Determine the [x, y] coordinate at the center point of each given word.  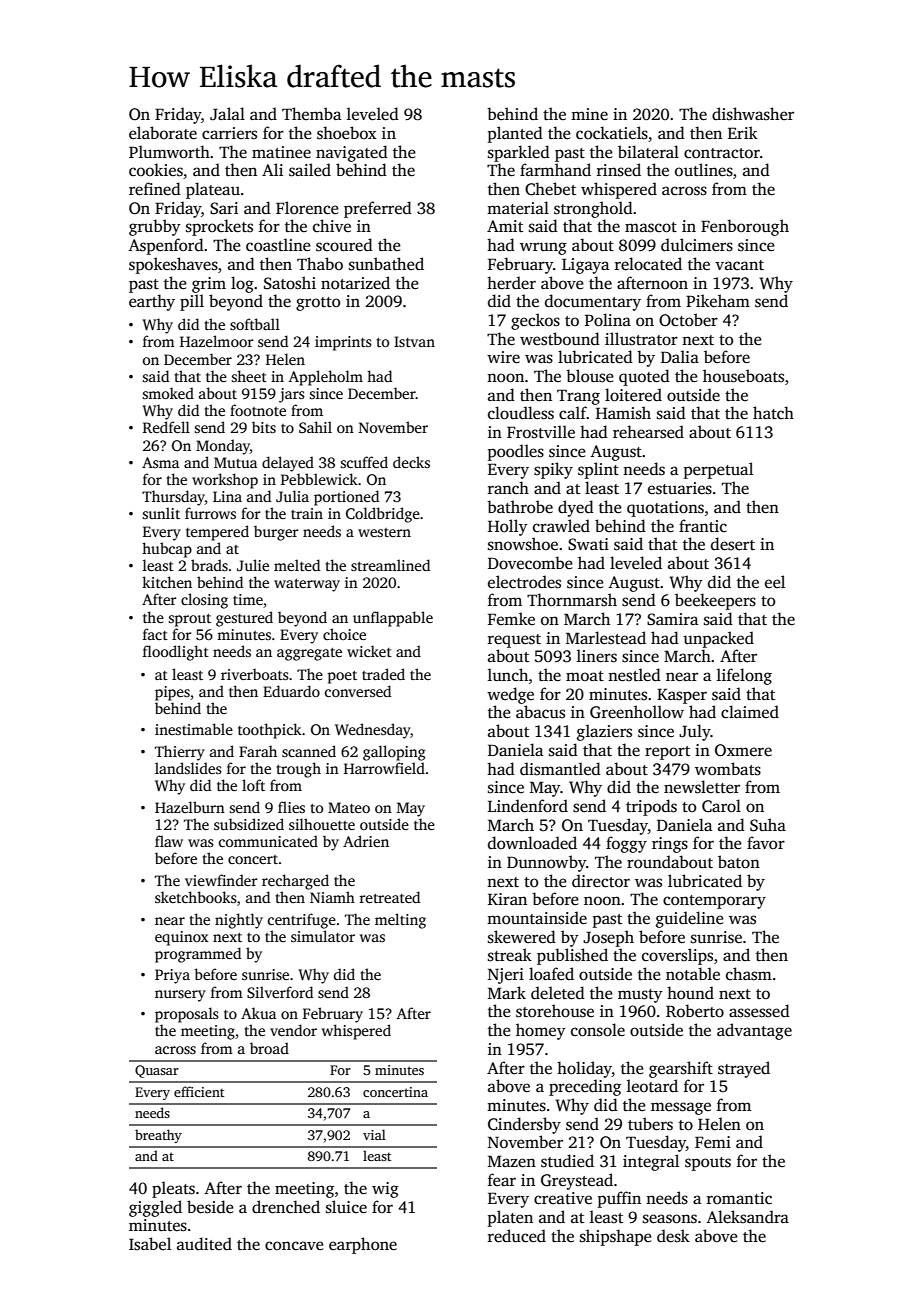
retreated [389, 897]
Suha [768, 825]
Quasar [157, 1071]
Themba [311, 113]
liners [597, 656]
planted [515, 134]
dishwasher [753, 114]
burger [276, 533]
